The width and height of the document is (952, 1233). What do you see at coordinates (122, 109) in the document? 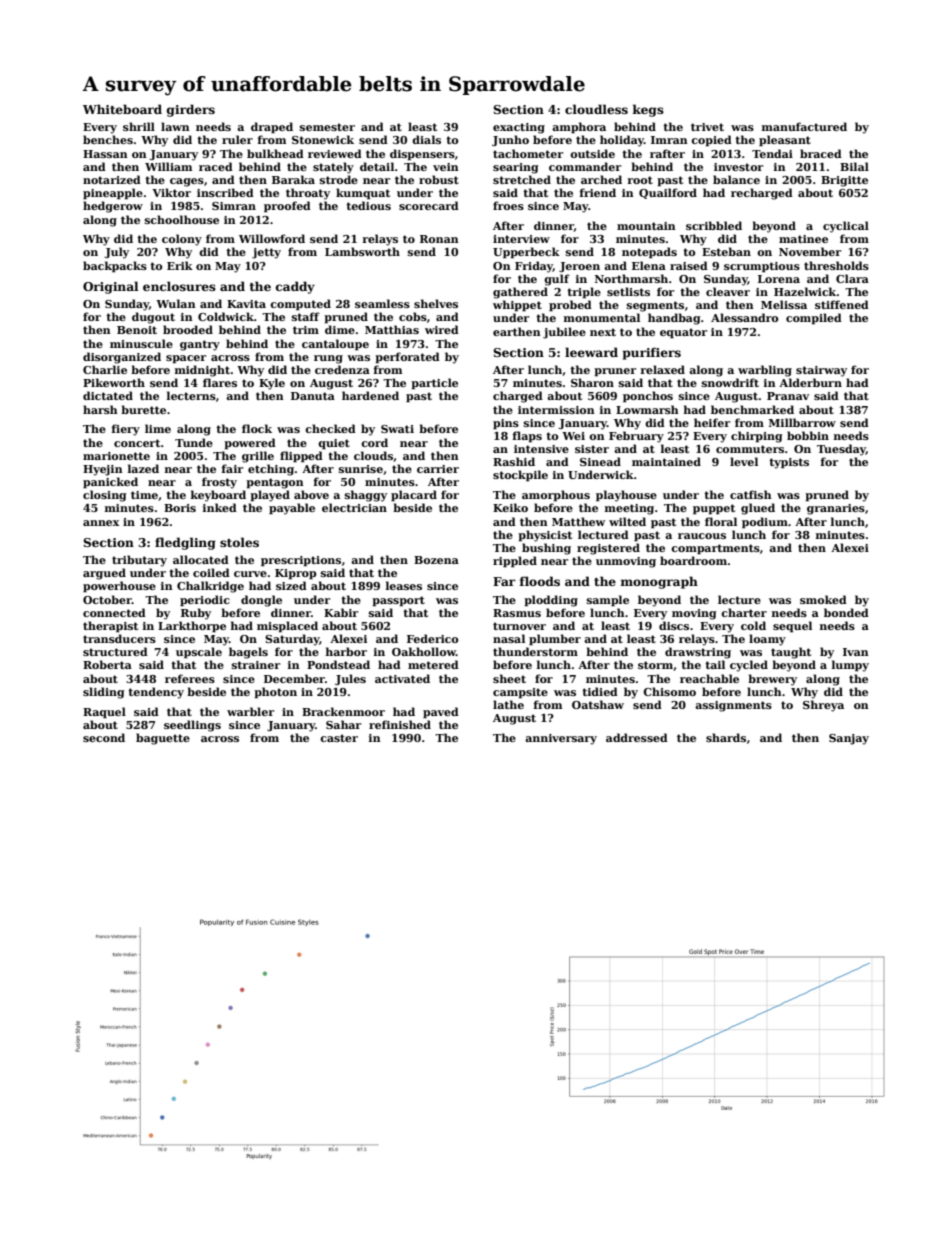
I see `Whiteboard` at bounding box center [122, 109].
